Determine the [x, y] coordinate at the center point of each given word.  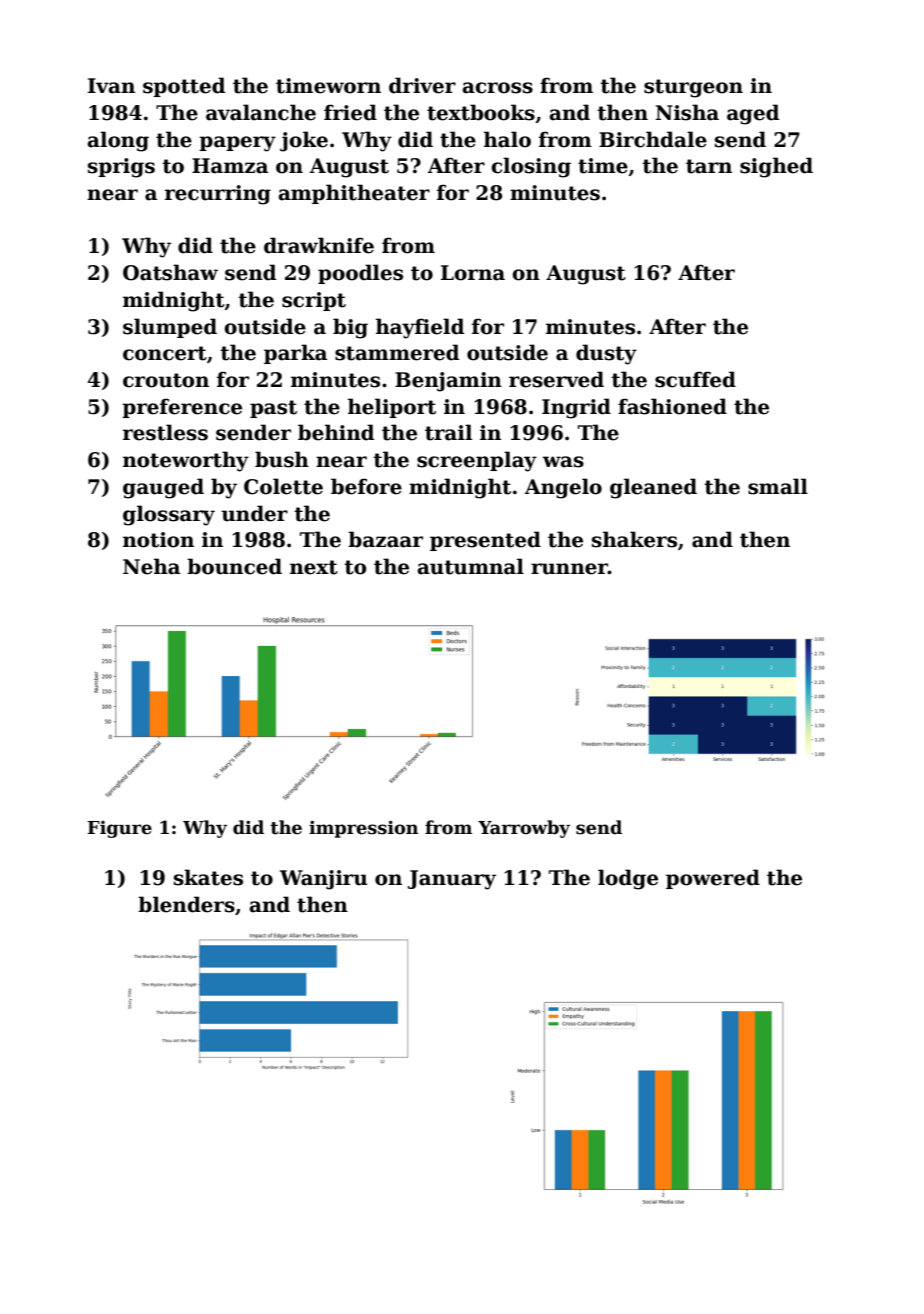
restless [165, 432]
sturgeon [693, 88]
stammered [397, 352]
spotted [184, 87]
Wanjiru [323, 880]
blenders [186, 904]
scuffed [695, 379]
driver [422, 85]
